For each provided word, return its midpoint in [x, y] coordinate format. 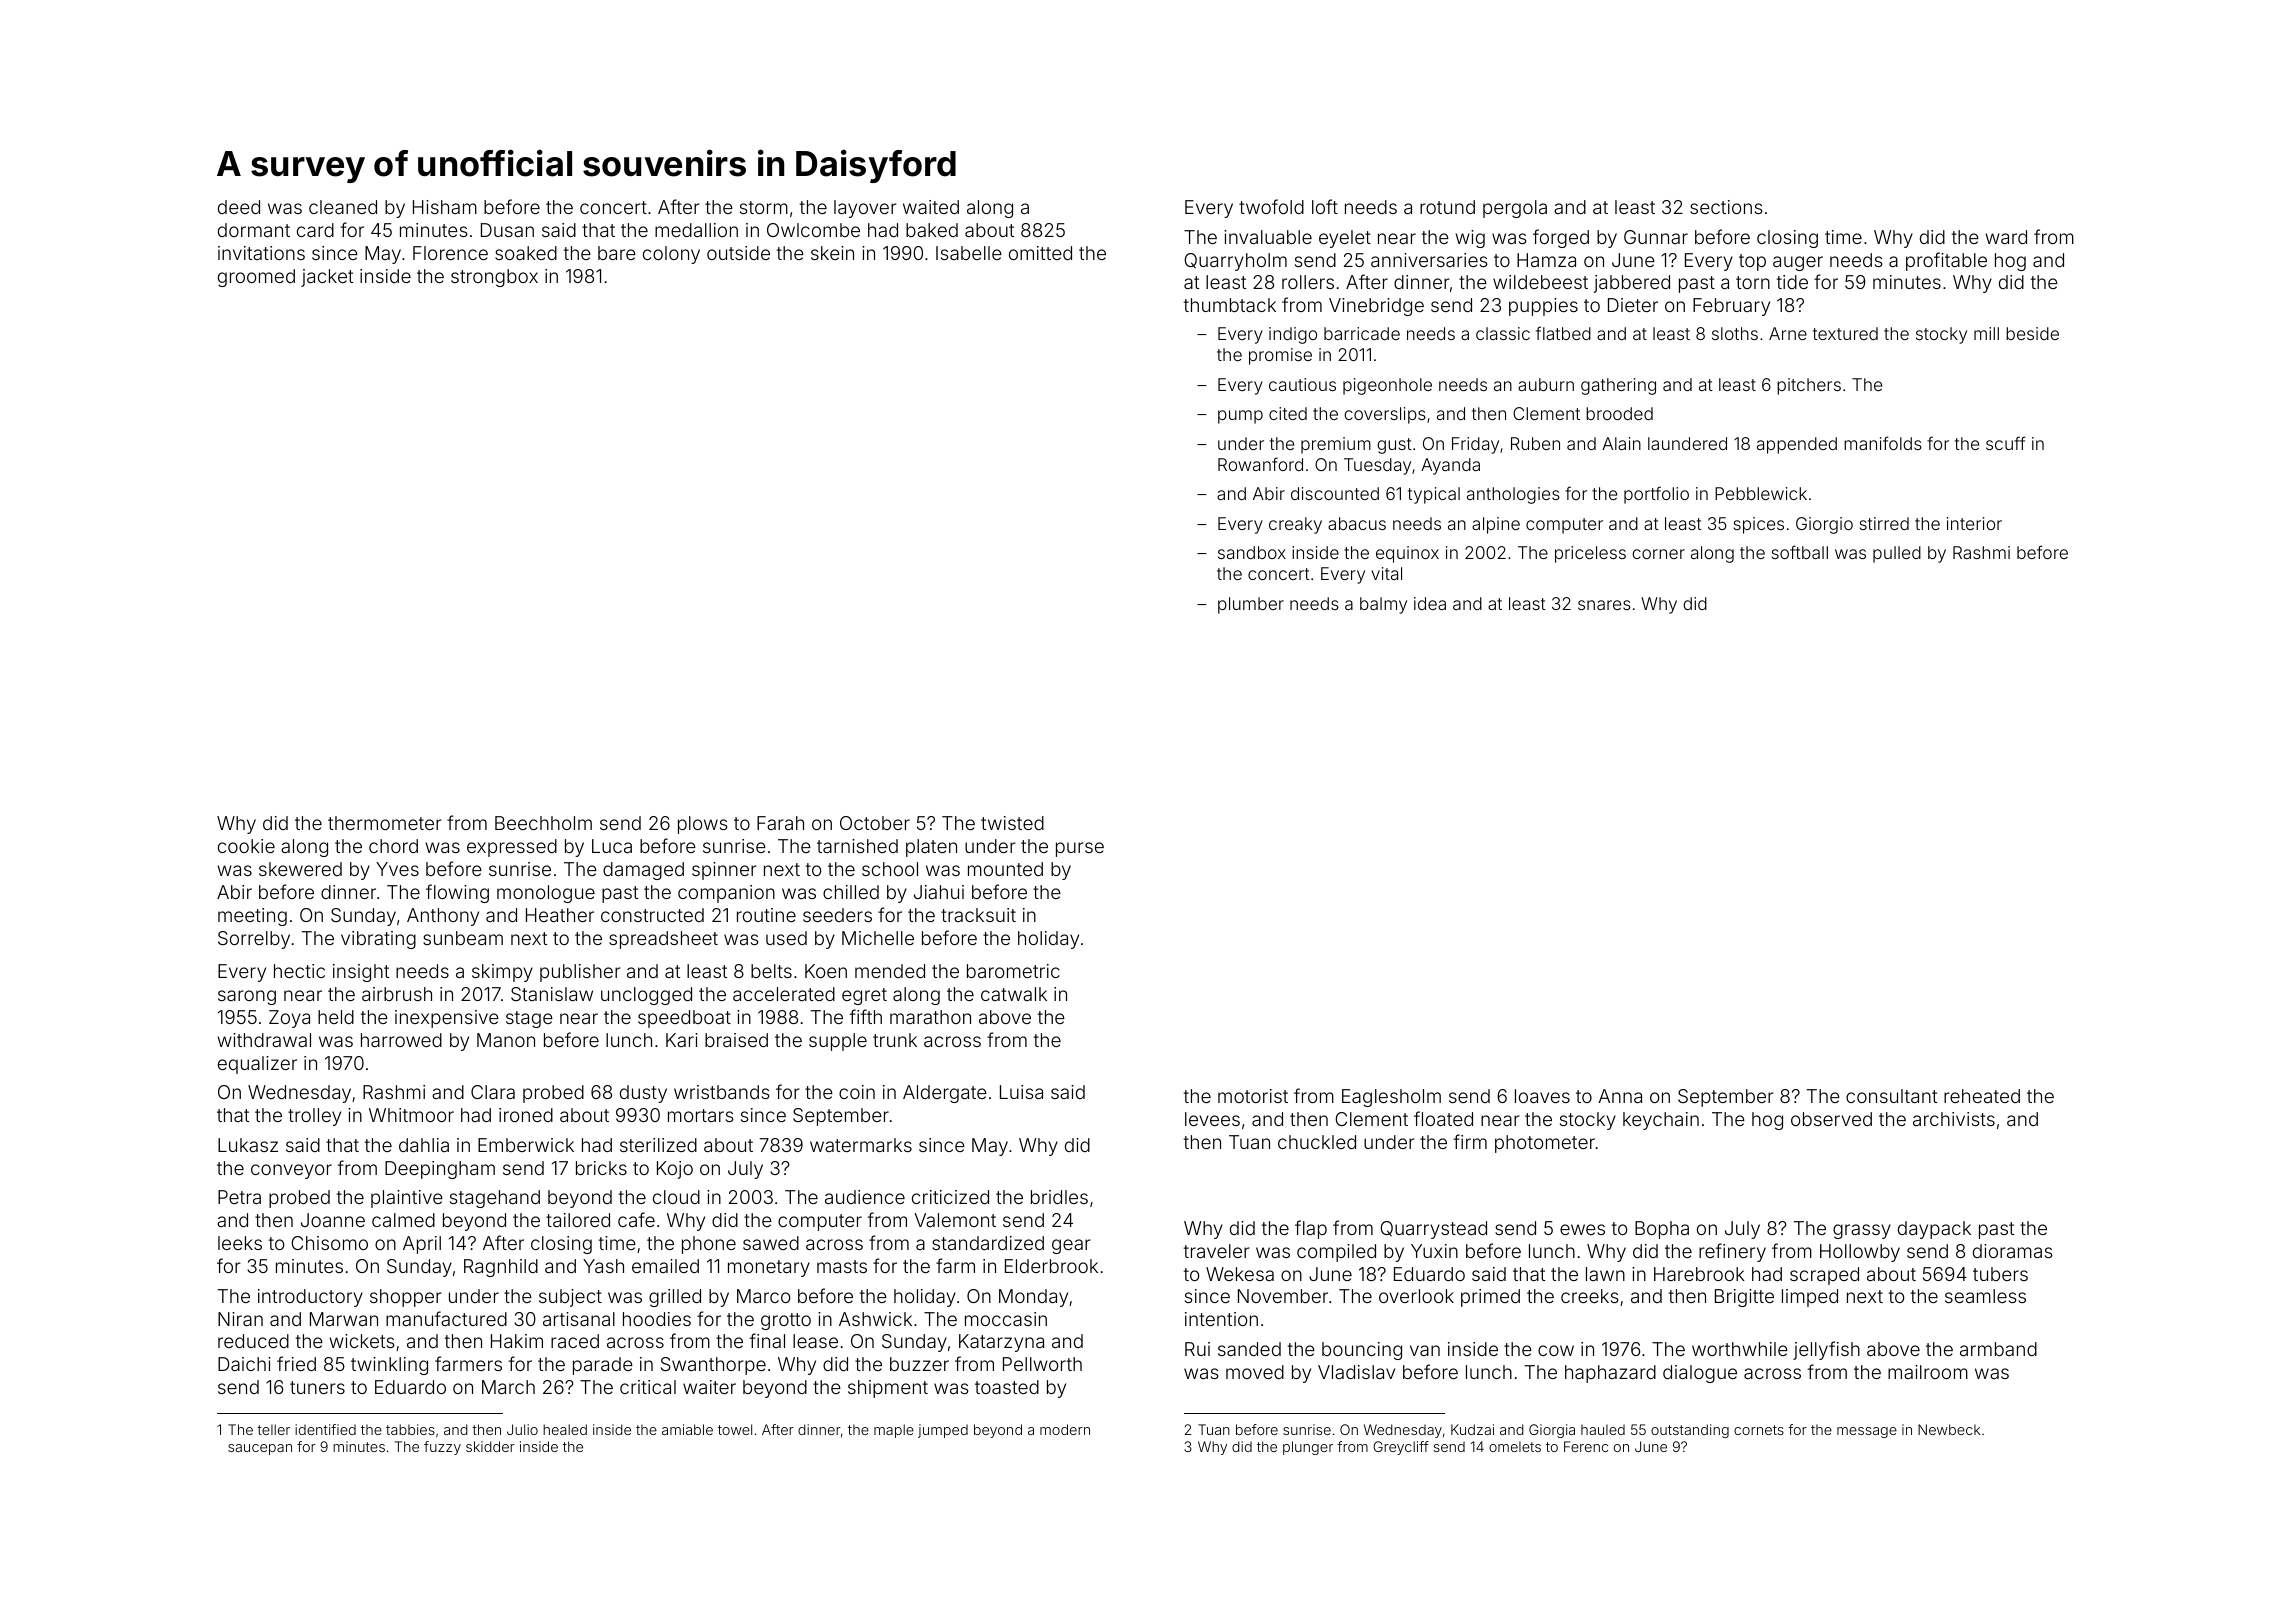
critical [648, 1387]
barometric [1013, 971]
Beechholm [543, 823]
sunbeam [463, 938]
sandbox [1252, 552]
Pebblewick [1761, 493]
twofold [1271, 206]
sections [1726, 207]
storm [764, 207]
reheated [1982, 1096]
